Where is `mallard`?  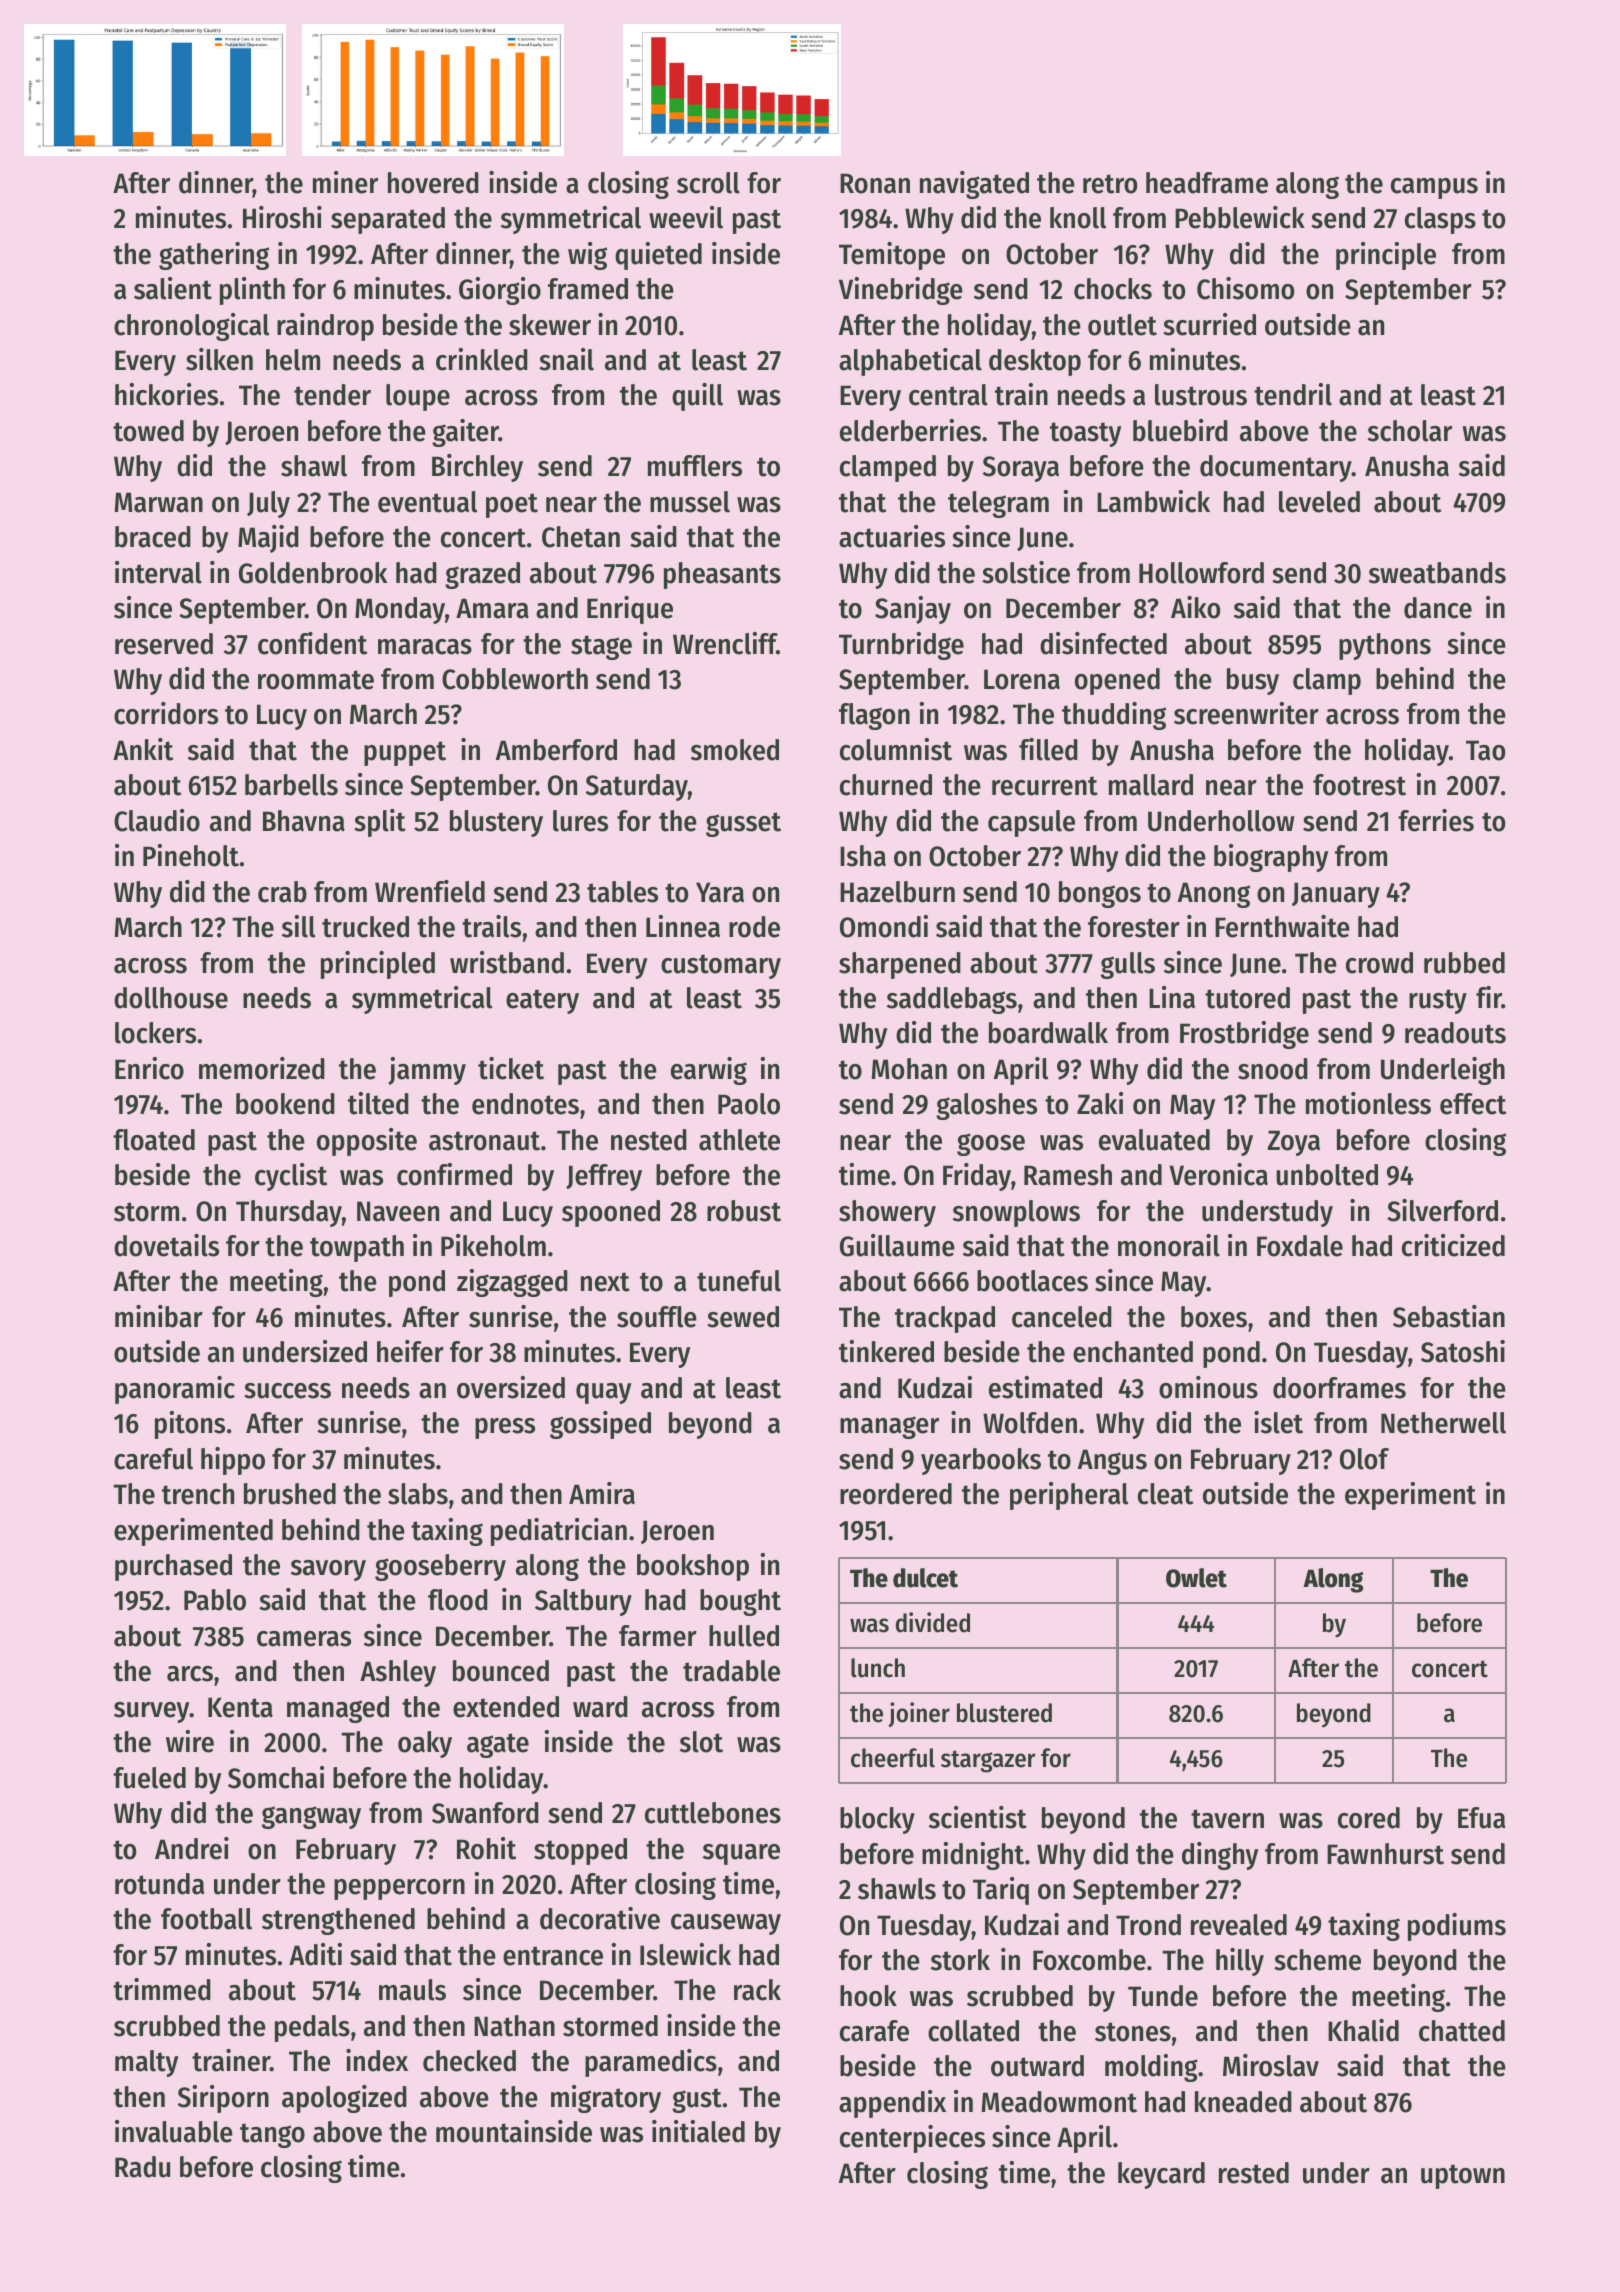 mallard is located at coordinates (1151, 785).
